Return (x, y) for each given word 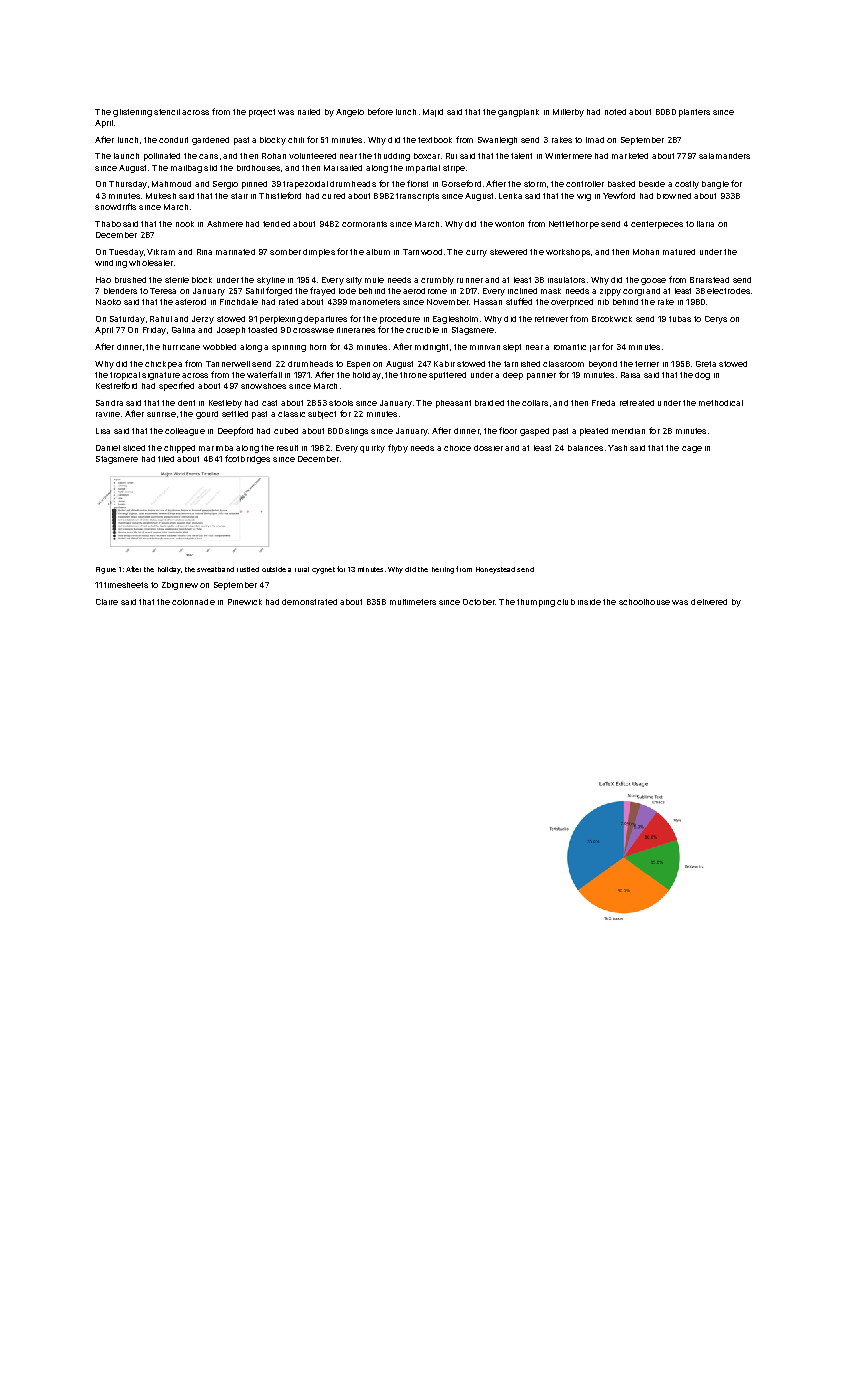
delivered (709, 602)
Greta (706, 364)
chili (296, 140)
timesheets (126, 585)
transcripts (417, 197)
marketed (630, 156)
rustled (248, 569)
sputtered (447, 376)
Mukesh (161, 196)
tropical (125, 376)
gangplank (518, 113)
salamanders (724, 156)
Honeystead (495, 570)
